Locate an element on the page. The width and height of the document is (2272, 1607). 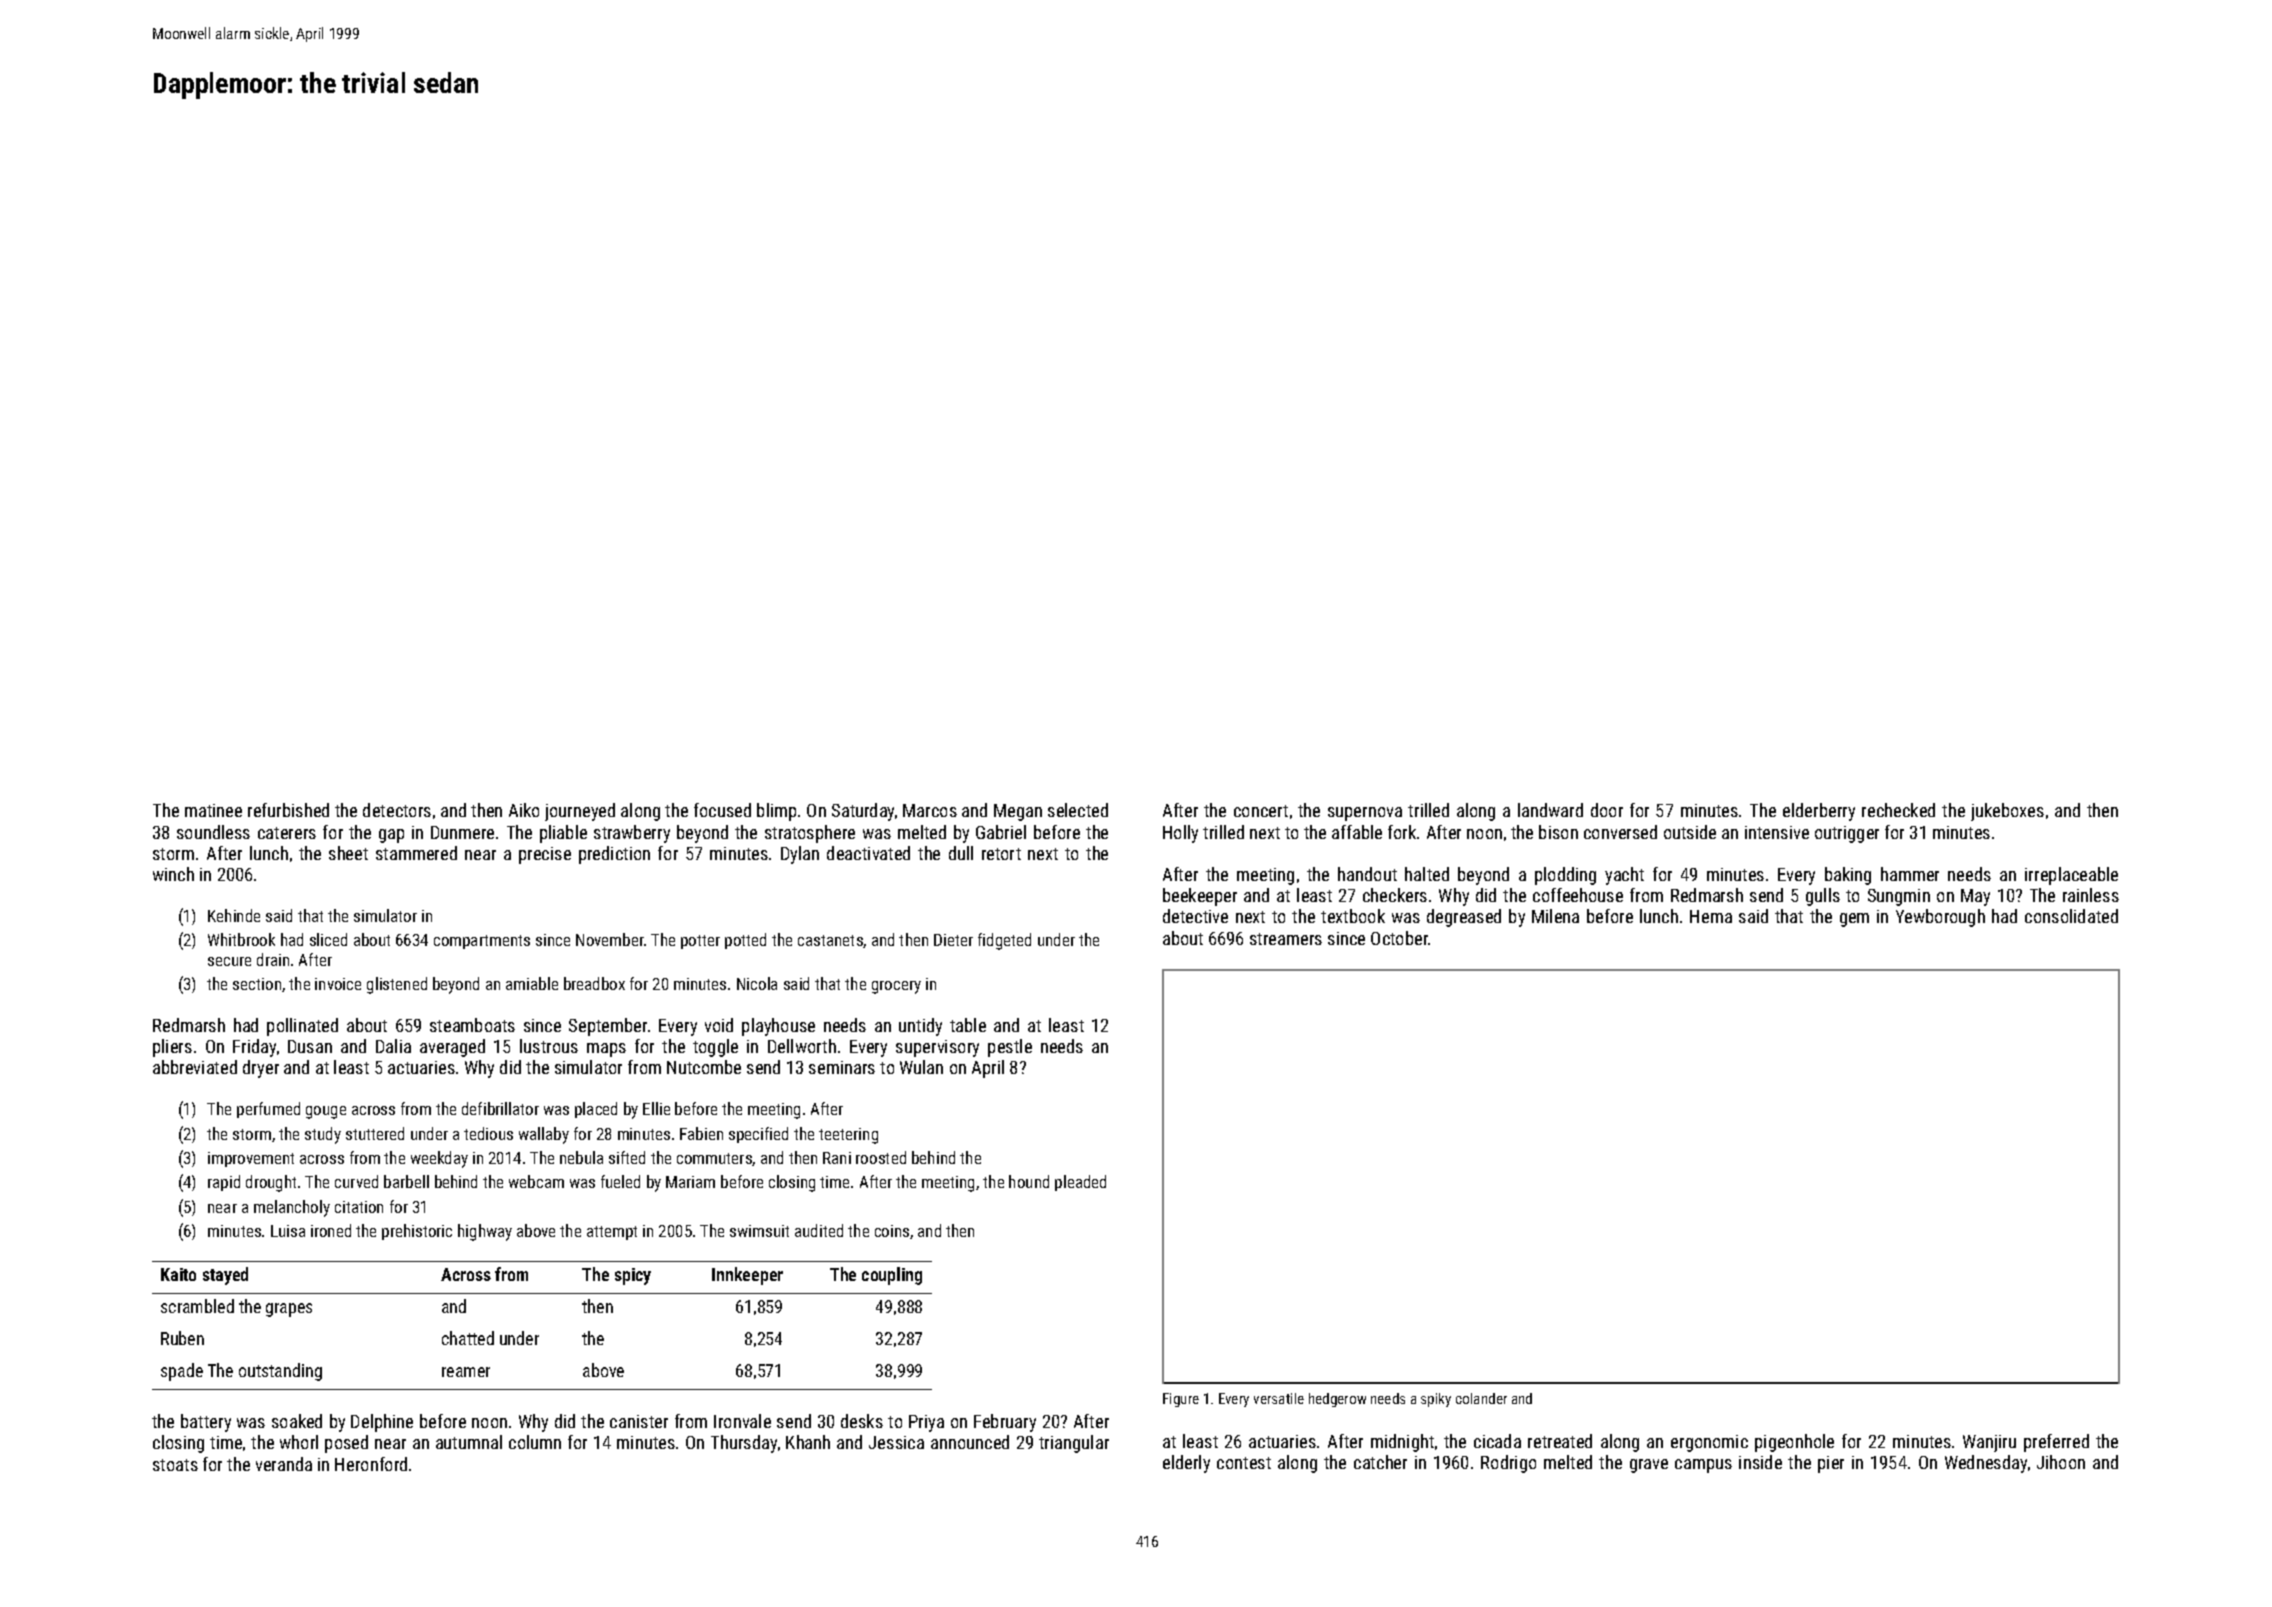
veranda is located at coordinates (284, 1464).
